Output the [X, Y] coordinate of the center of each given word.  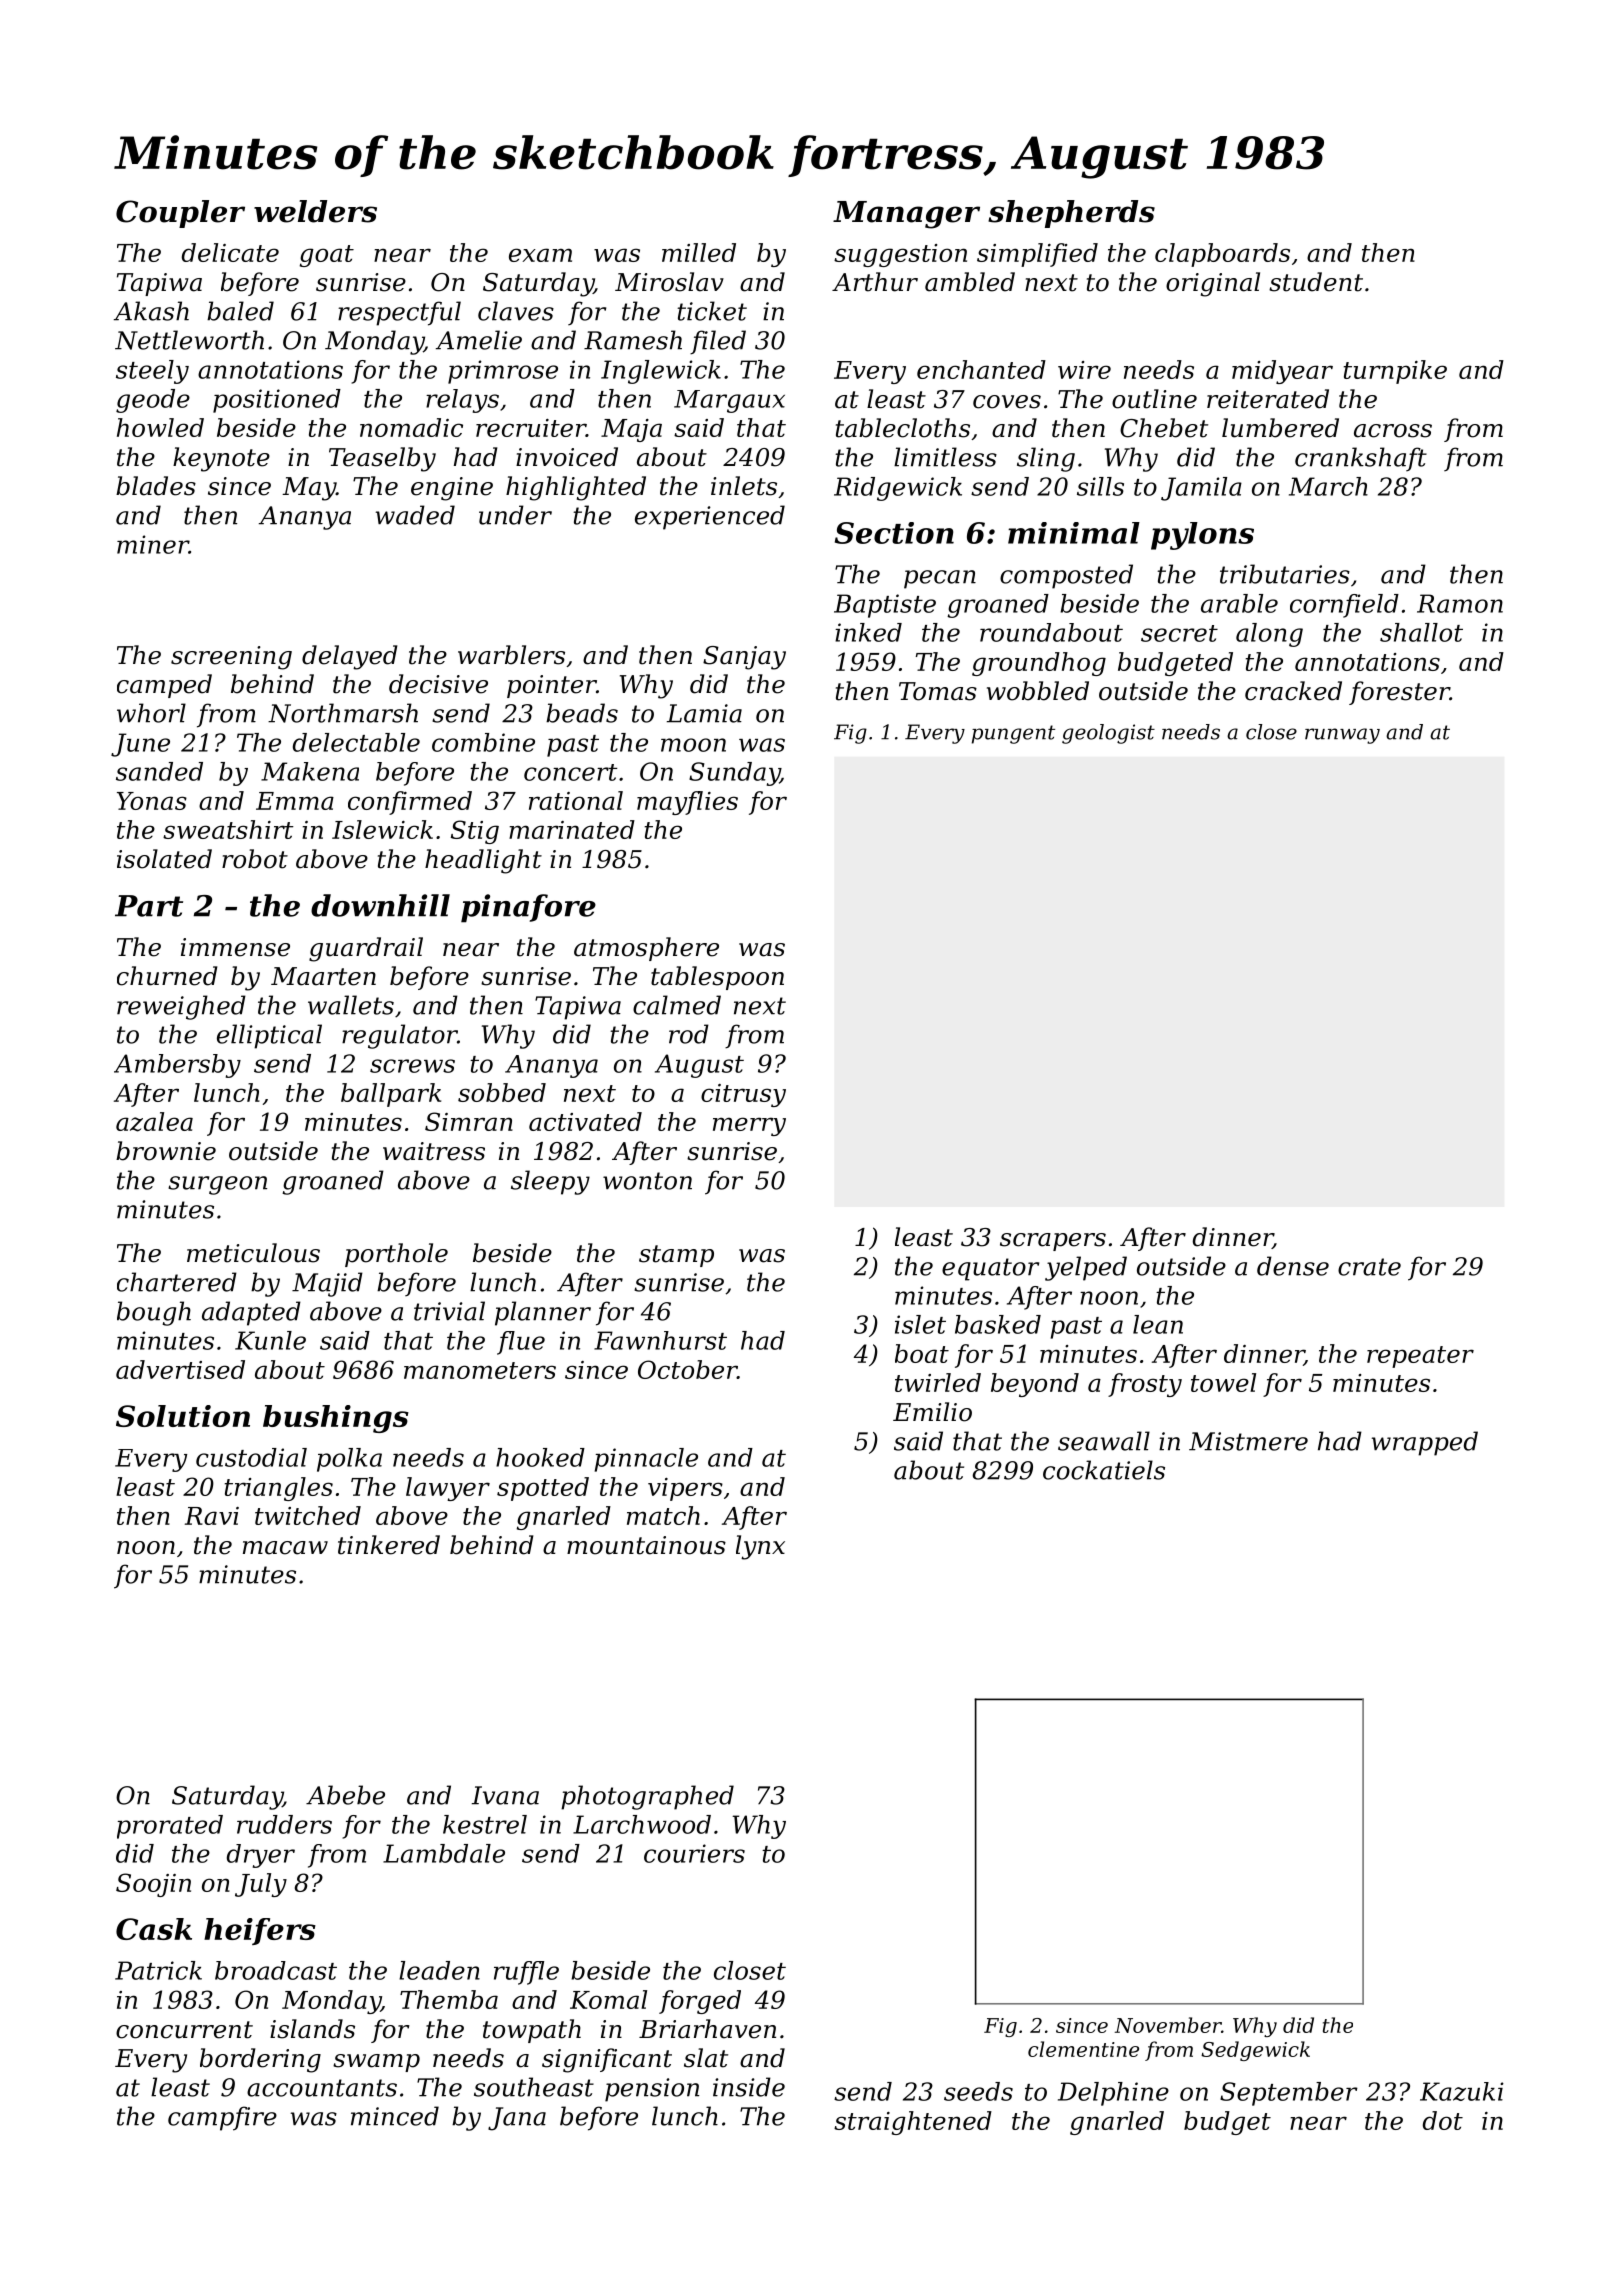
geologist [1108, 734]
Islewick [382, 829]
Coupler [180, 214]
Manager [906, 215]
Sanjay [744, 658]
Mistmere [1248, 1441]
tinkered [389, 1545]
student [1316, 282]
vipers [685, 1489]
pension [652, 2090]
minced [395, 2116]
